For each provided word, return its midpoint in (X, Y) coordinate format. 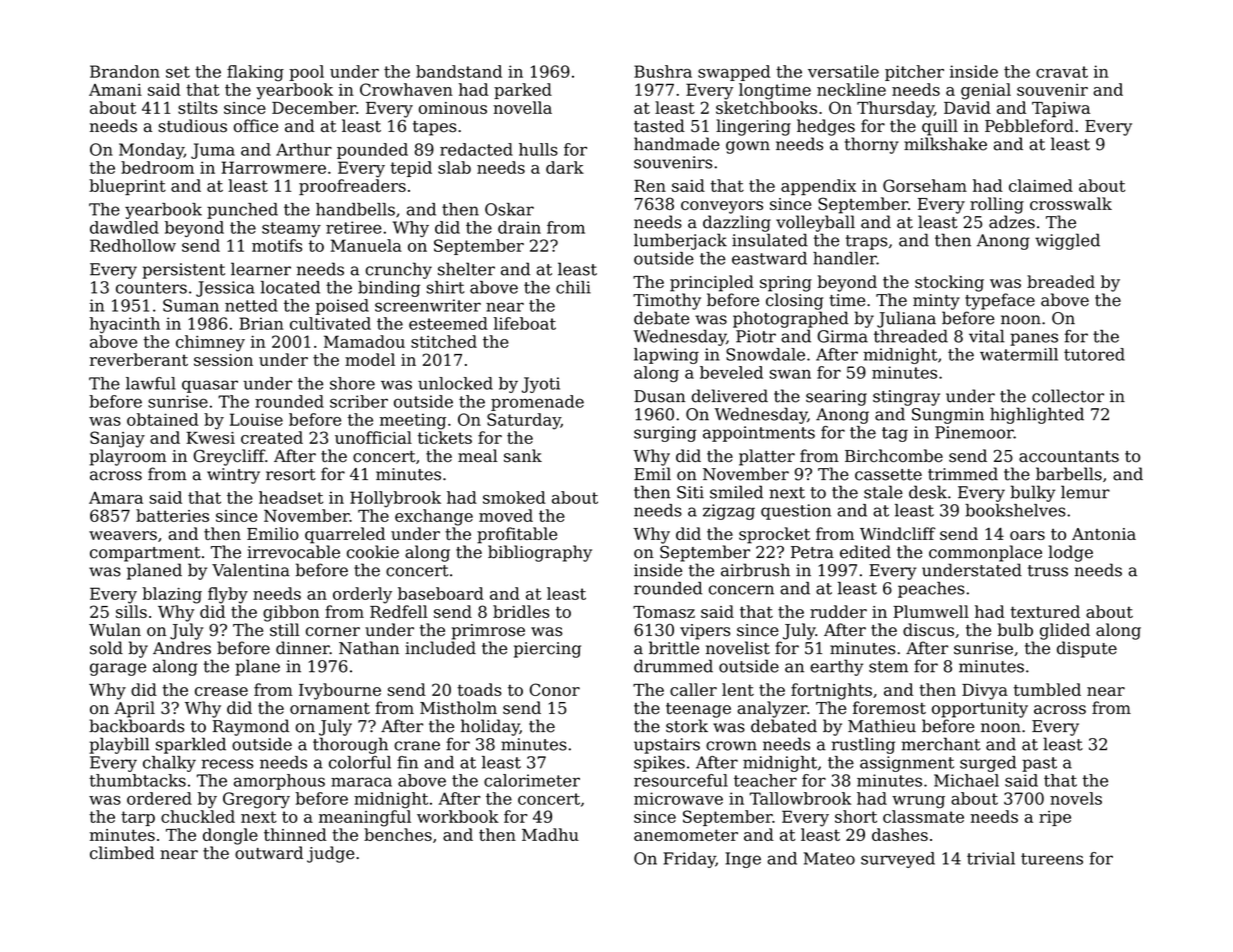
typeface (1000, 301)
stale (883, 492)
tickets (445, 437)
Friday (689, 860)
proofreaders (352, 187)
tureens (1052, 859)
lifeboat (525, 323)
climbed (122, 853)
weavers (123, 535)
